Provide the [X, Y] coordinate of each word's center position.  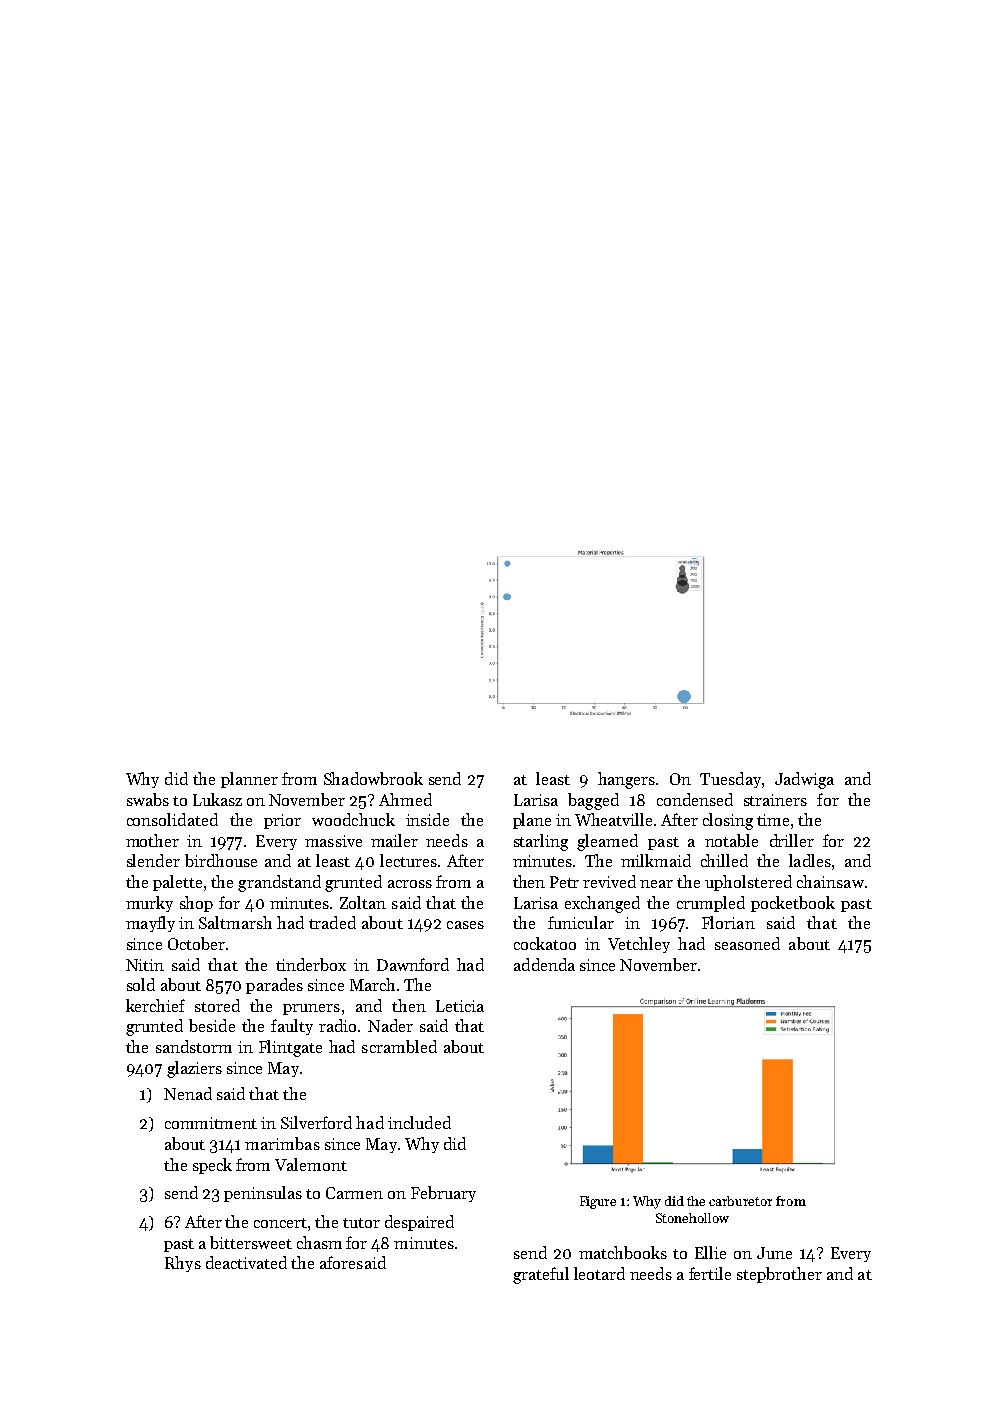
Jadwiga [804, 780]
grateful [541, 1275]
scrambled [399, 1046]
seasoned [747, 943]
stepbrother [779, 1275]
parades [274, 986]
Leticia [460, 1006]
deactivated [246, 1262]
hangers [626, 780]
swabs [148, 799]
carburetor [740, 1201]
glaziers [194, 1069]
